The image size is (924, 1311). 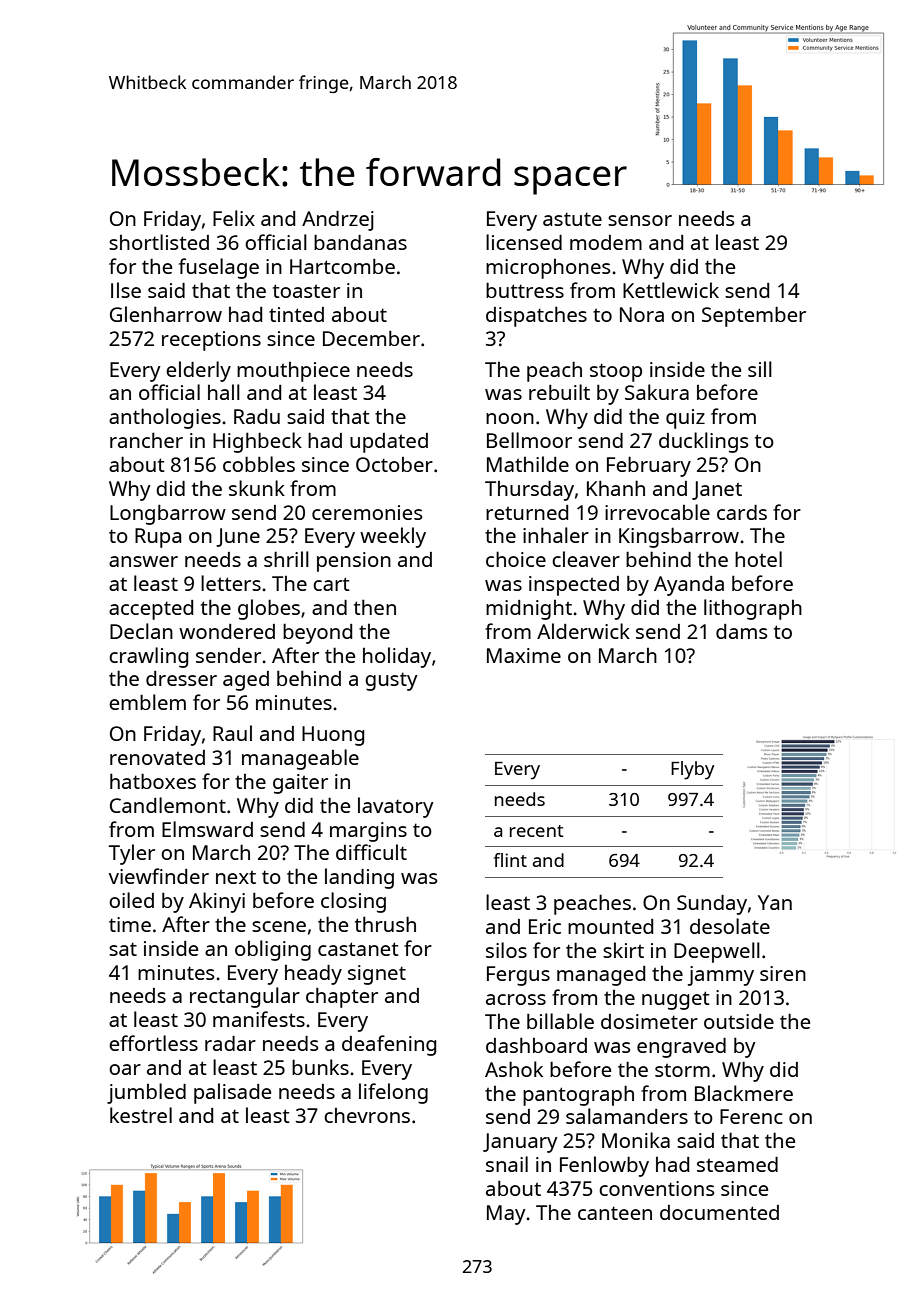 I want to click on recent, so click(x=536, y=831).
